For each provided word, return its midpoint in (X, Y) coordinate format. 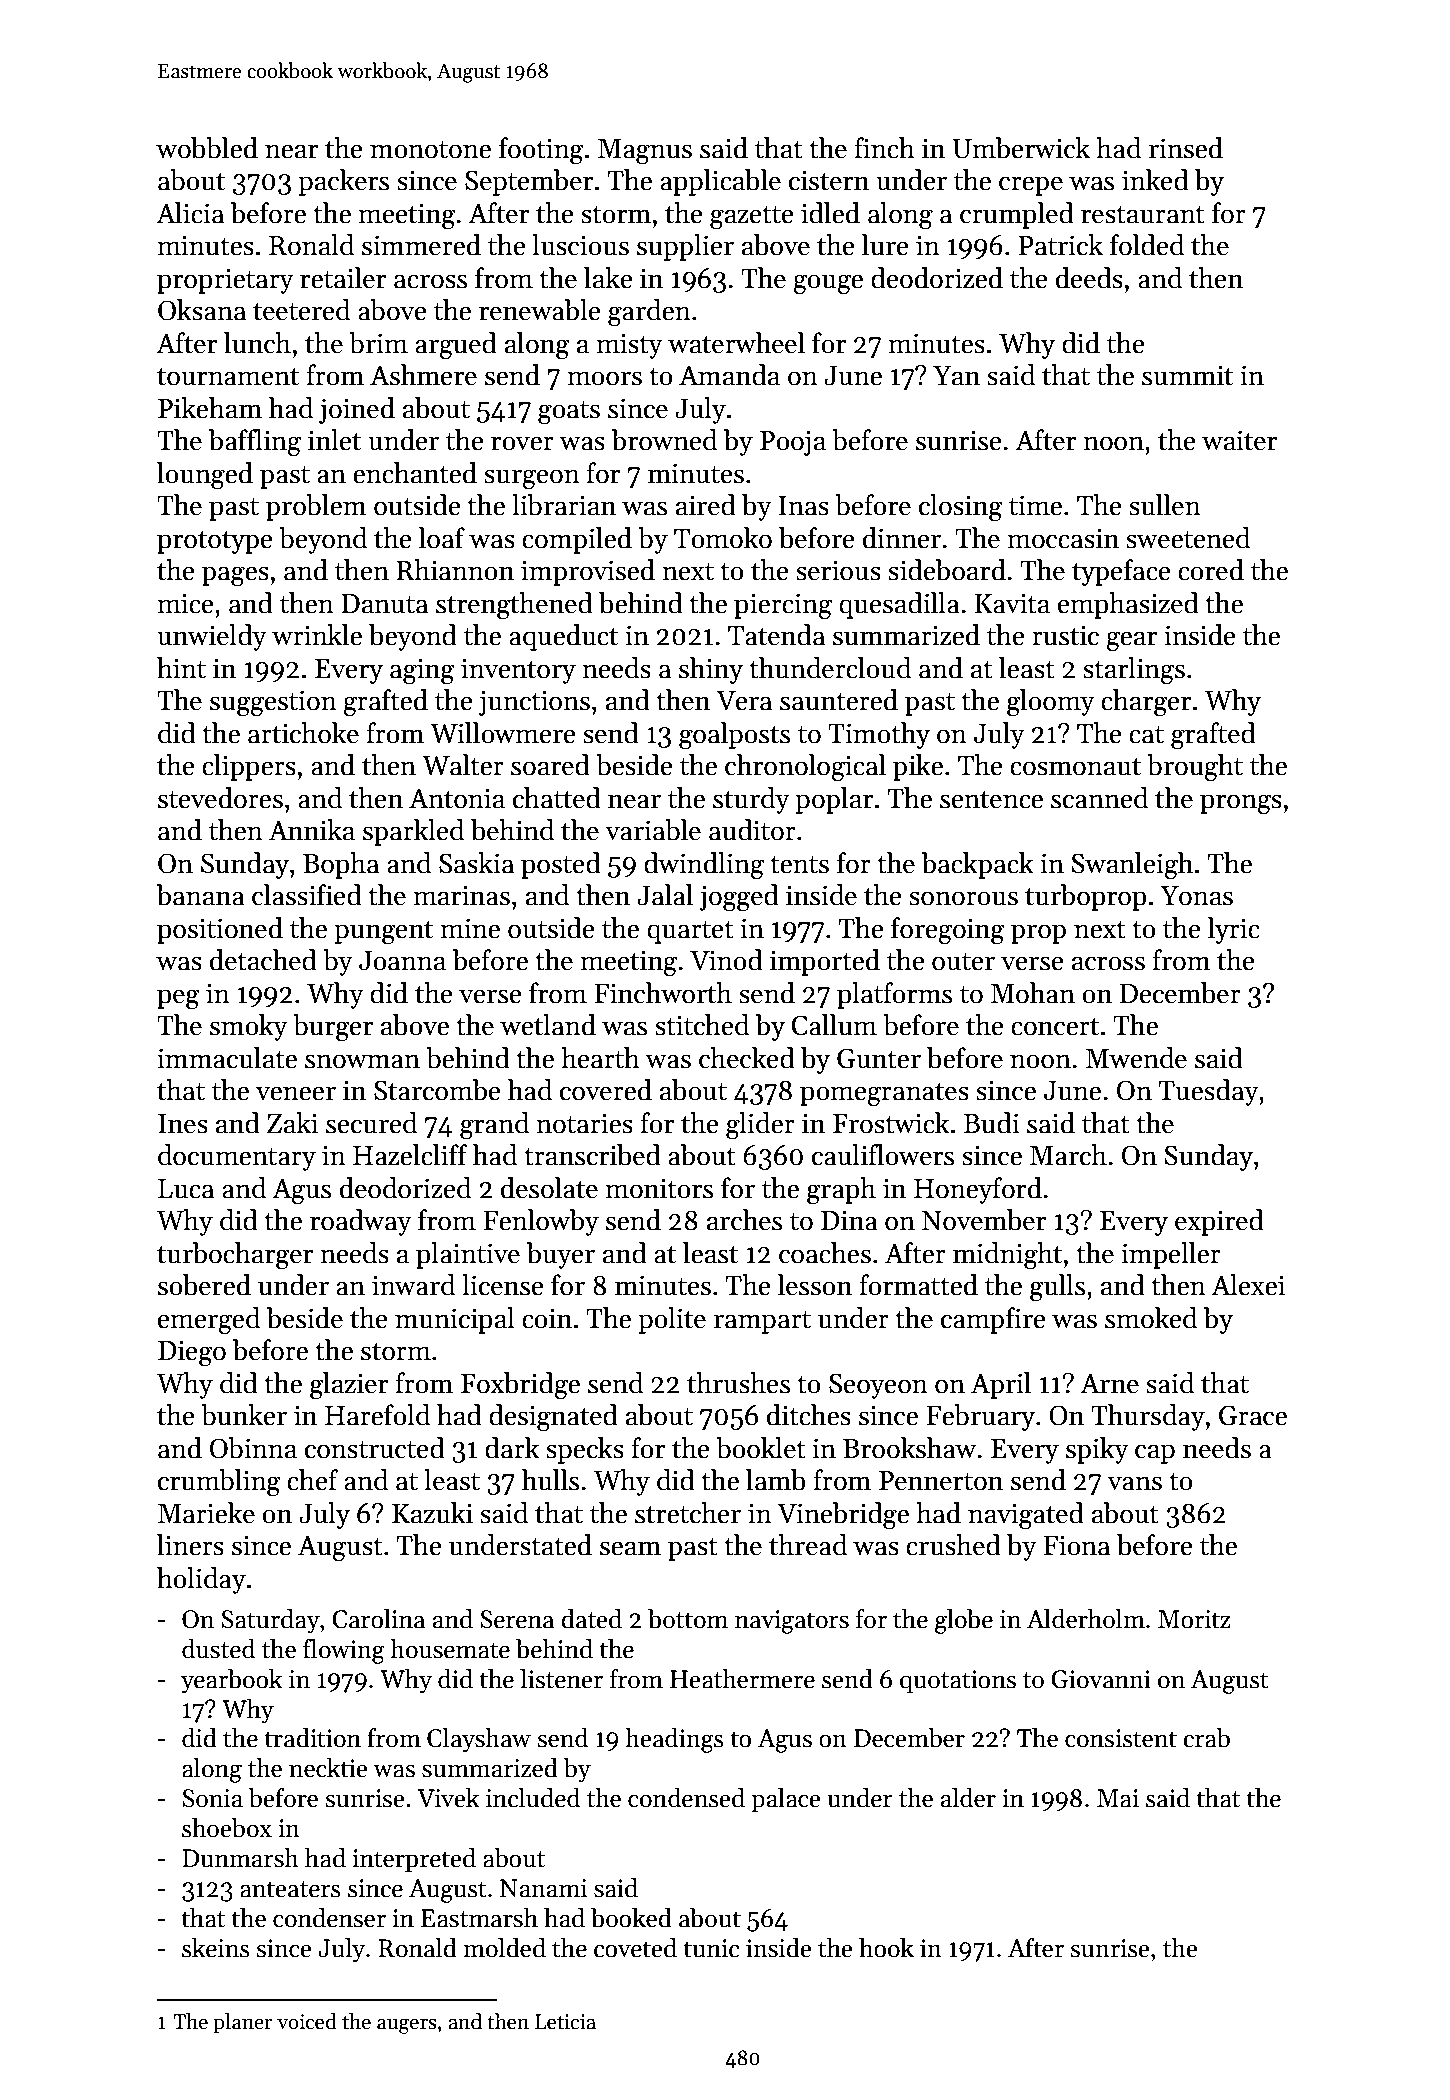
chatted (557, 798)
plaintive (468, 1255)
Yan (956, 376)
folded (1147, 245)
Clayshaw (479, 1740)
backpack (977, 865)
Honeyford (978, 1190)
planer (243, 2023)
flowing (344, 1651)
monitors (659, 1188)
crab (1207, 1738)
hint (181, 668)
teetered (301, 310)
